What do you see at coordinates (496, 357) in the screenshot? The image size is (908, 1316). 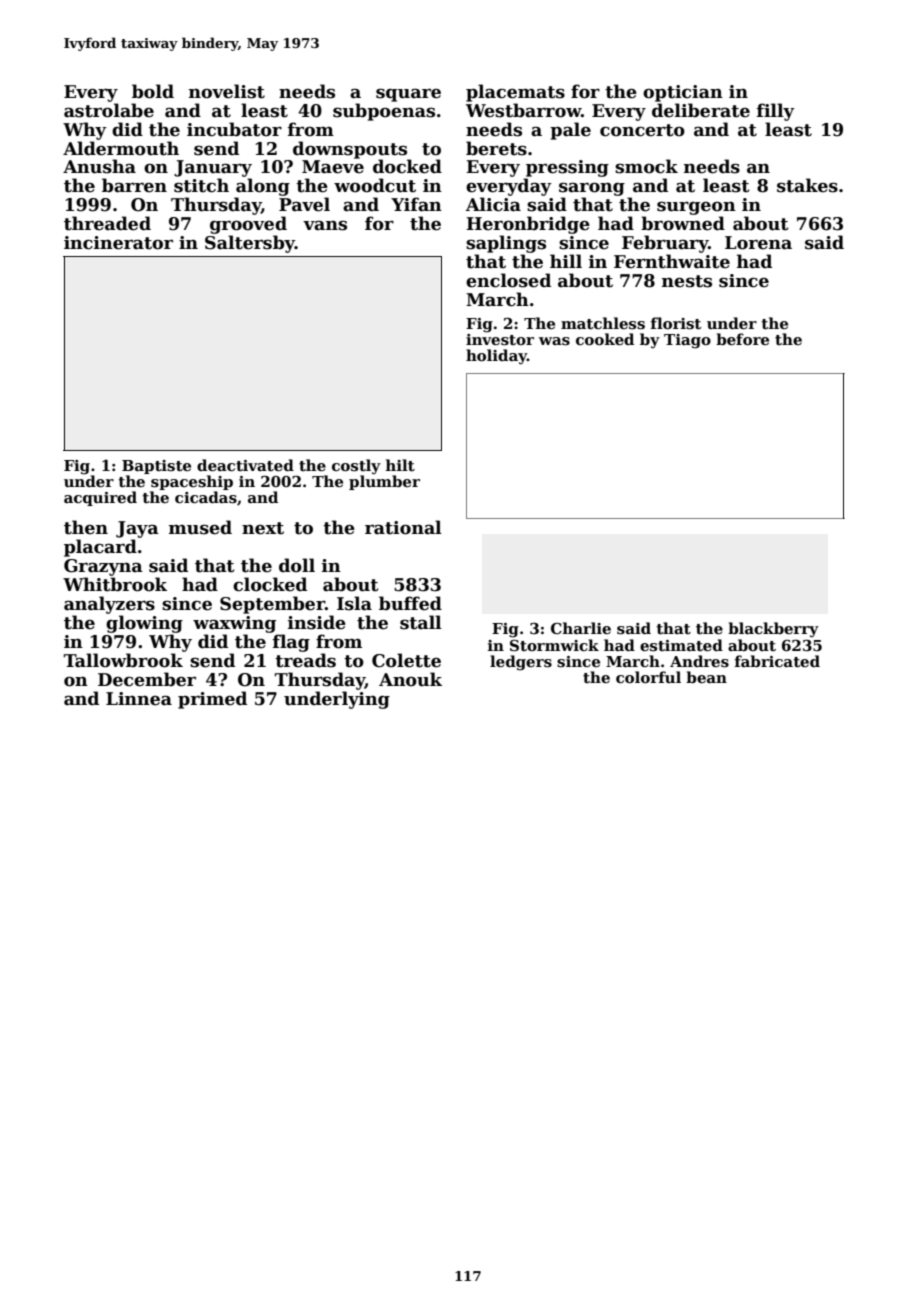 I see `holiday` at bounding box center [496, 357].
